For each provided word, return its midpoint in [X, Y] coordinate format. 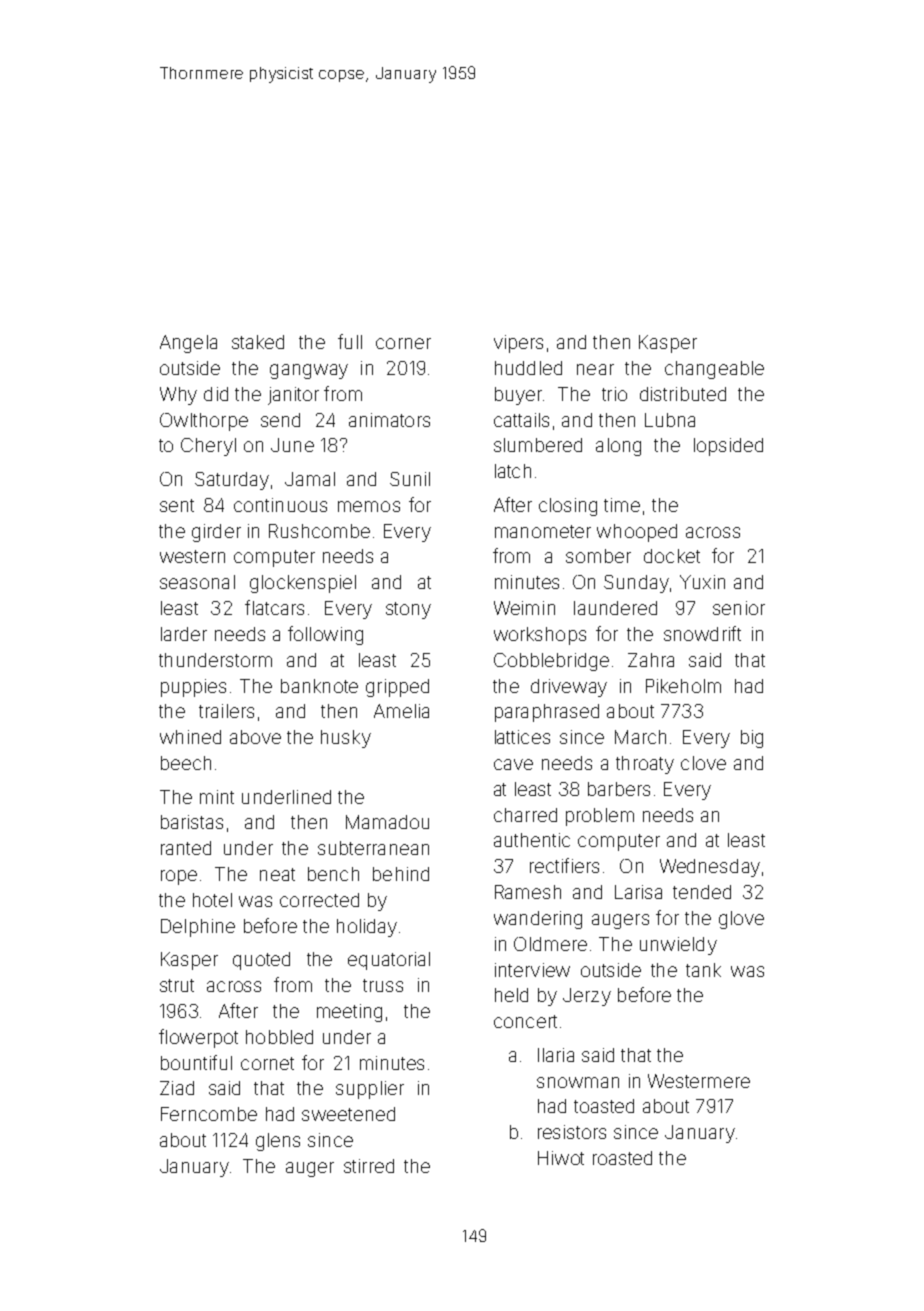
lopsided [728, 447]
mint [217, 797]
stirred [369, 1166]
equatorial [389, 961]
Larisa [638, 892]
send [280, 420]
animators [389, 420]
